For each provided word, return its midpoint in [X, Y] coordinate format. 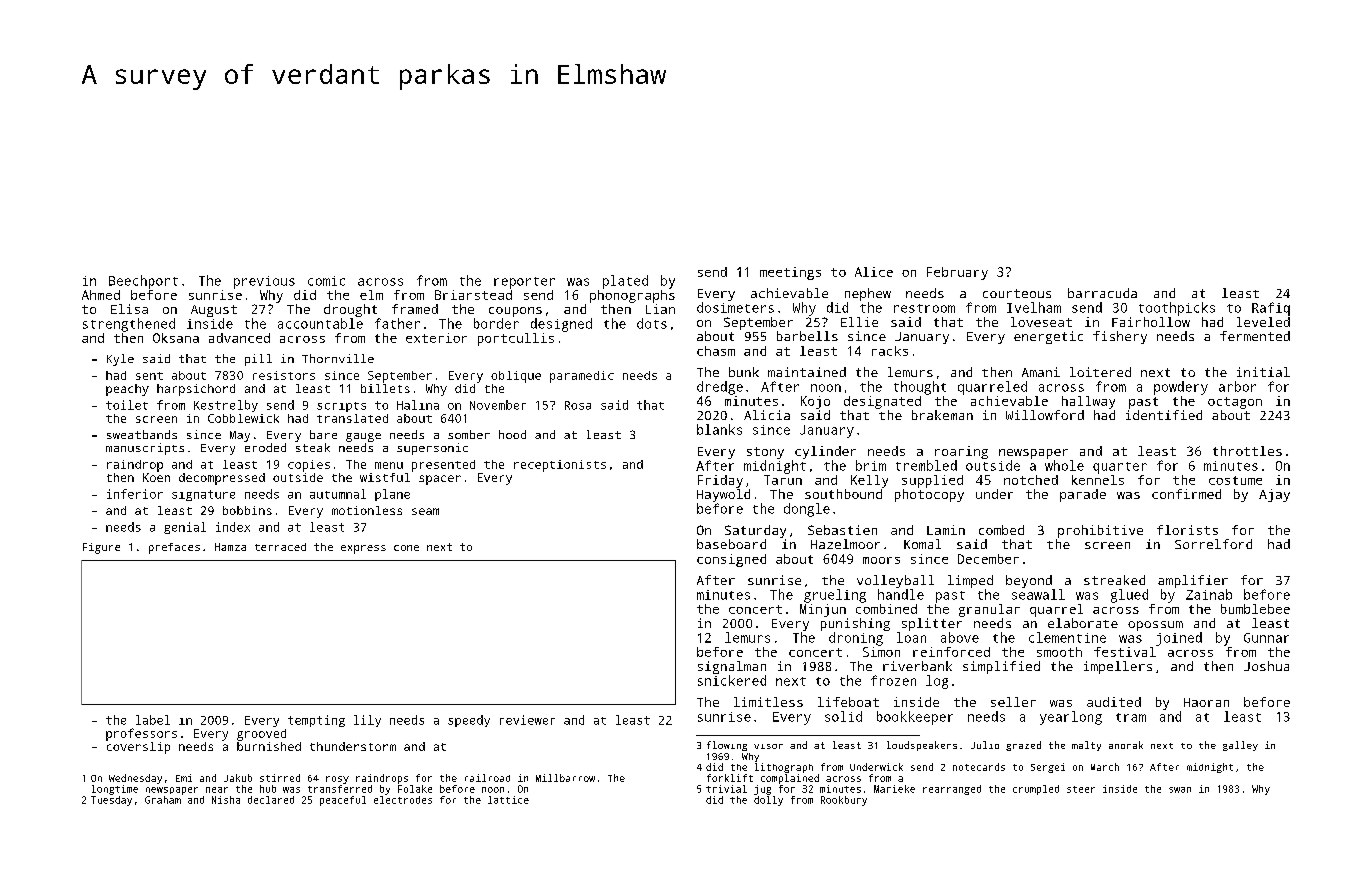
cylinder [825, 452]
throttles [1247, 451]
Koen [156, 477]
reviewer [527, 720]
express [363, 549]
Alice [874, 272]
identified [1164, 415]
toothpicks [1177, 309]
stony [765, 453]
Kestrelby [226, 406]
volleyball [895, 581]
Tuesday [111, 801]
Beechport [143, 282]
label [153, 720]
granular [989, 610]
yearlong [1071, 718]
